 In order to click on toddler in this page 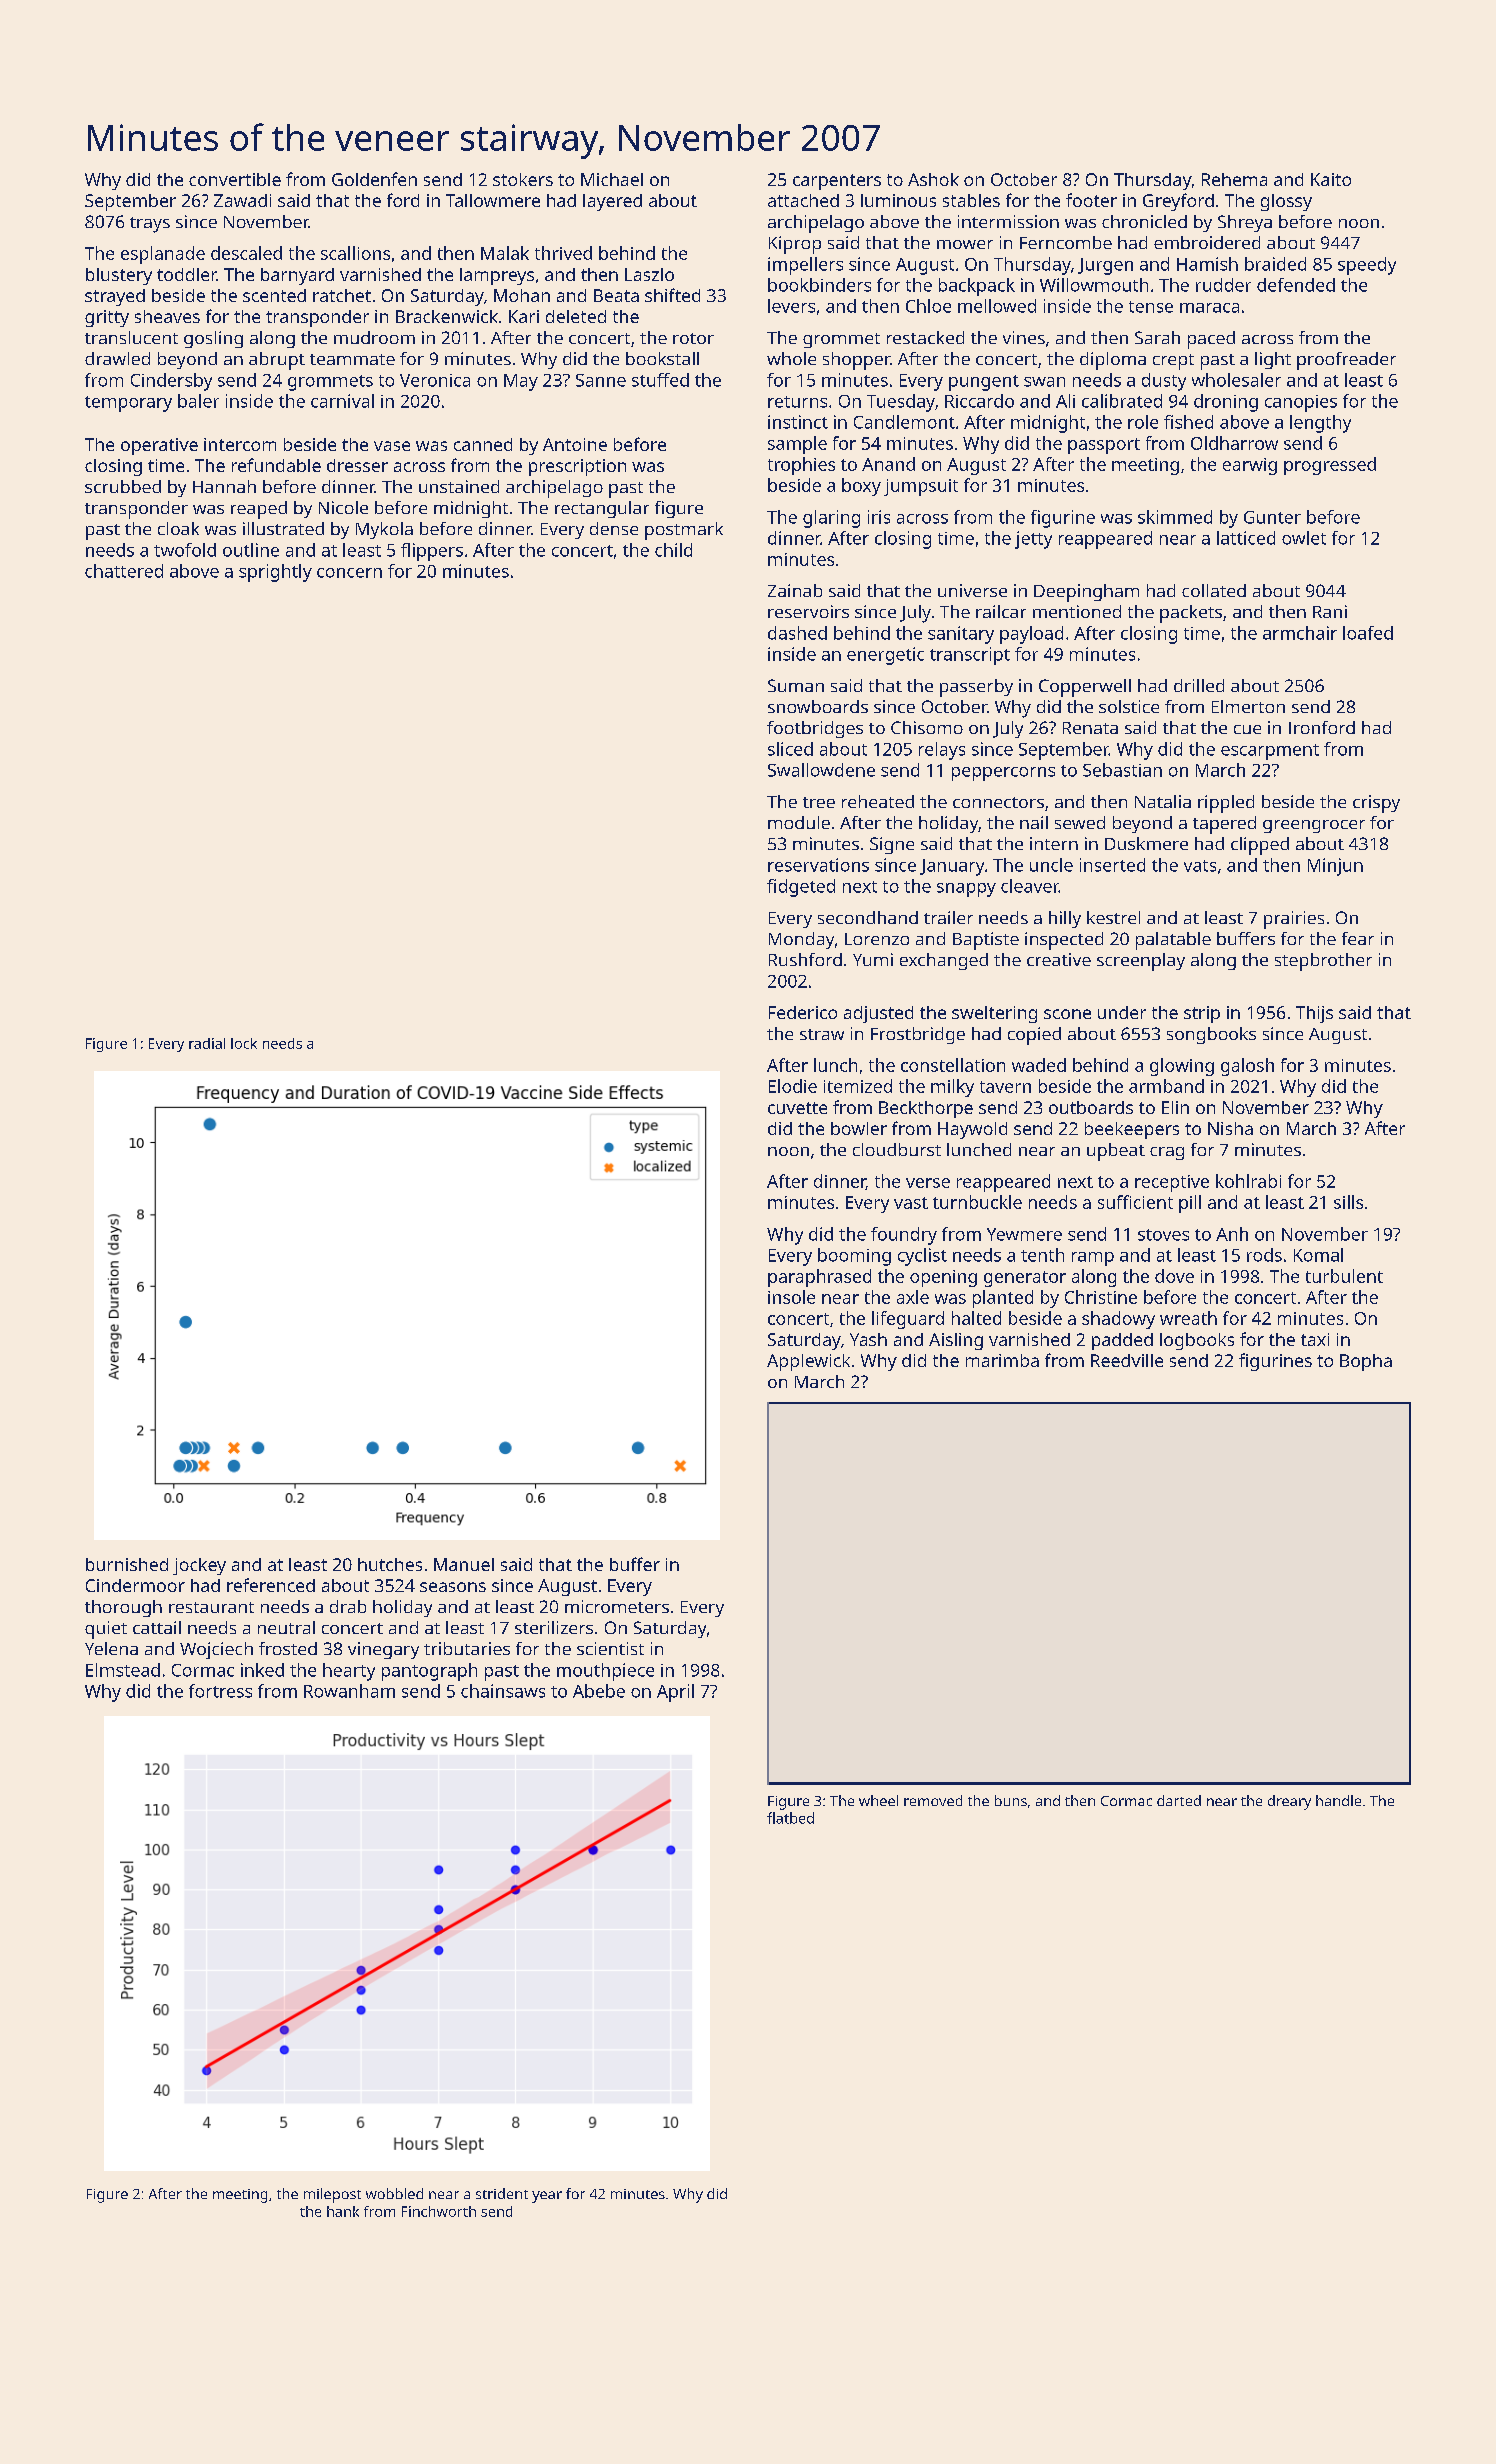, I will do `click(187, 274)`.
